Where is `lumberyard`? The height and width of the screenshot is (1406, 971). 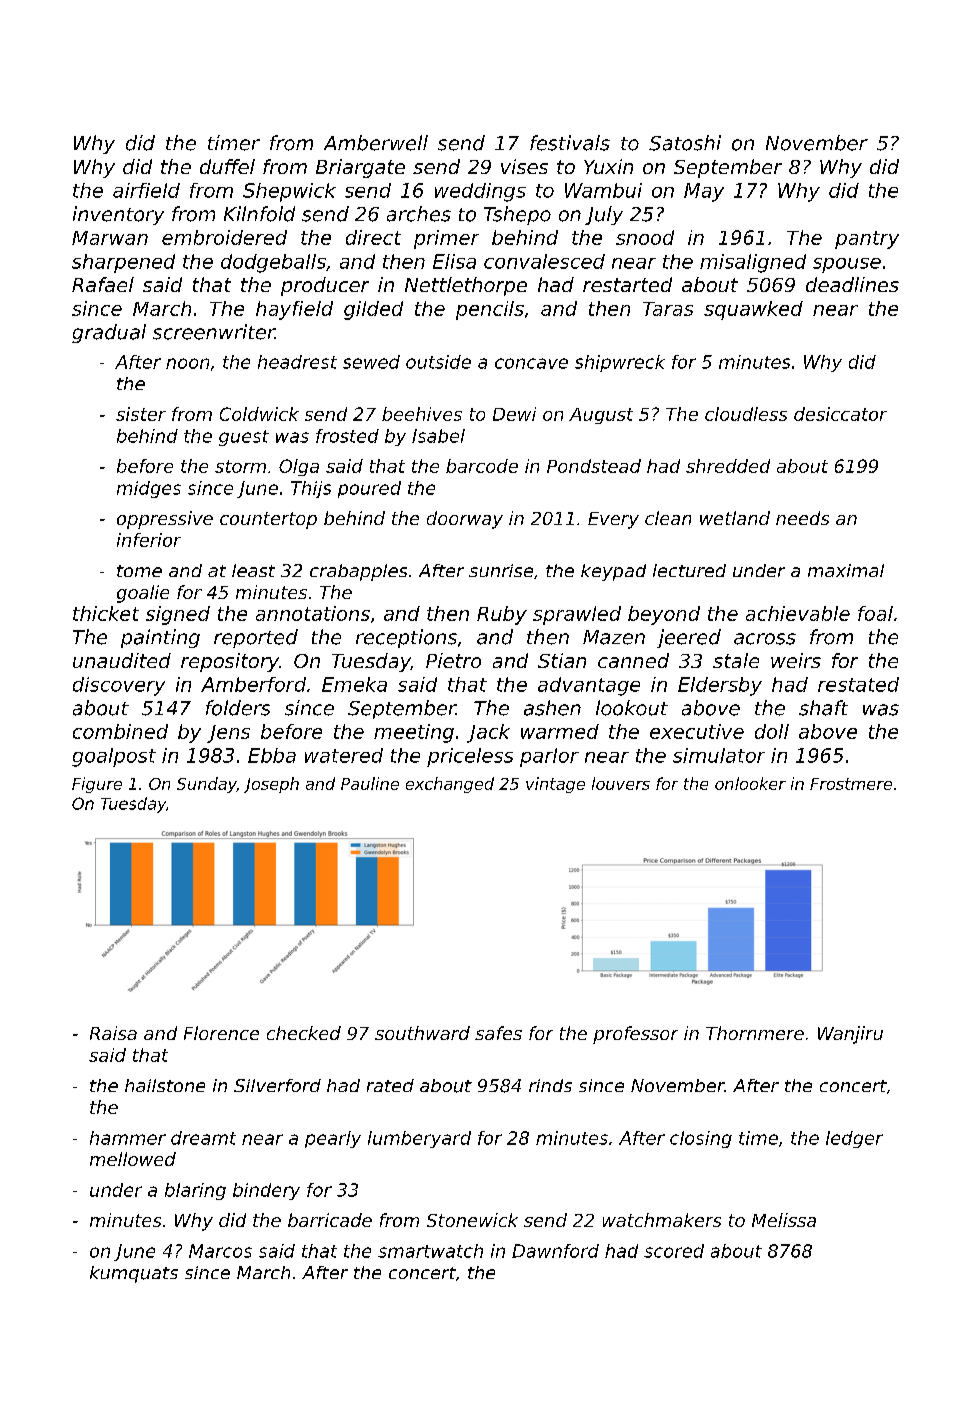
lumberyard is located at coordinates (419, 1139).
